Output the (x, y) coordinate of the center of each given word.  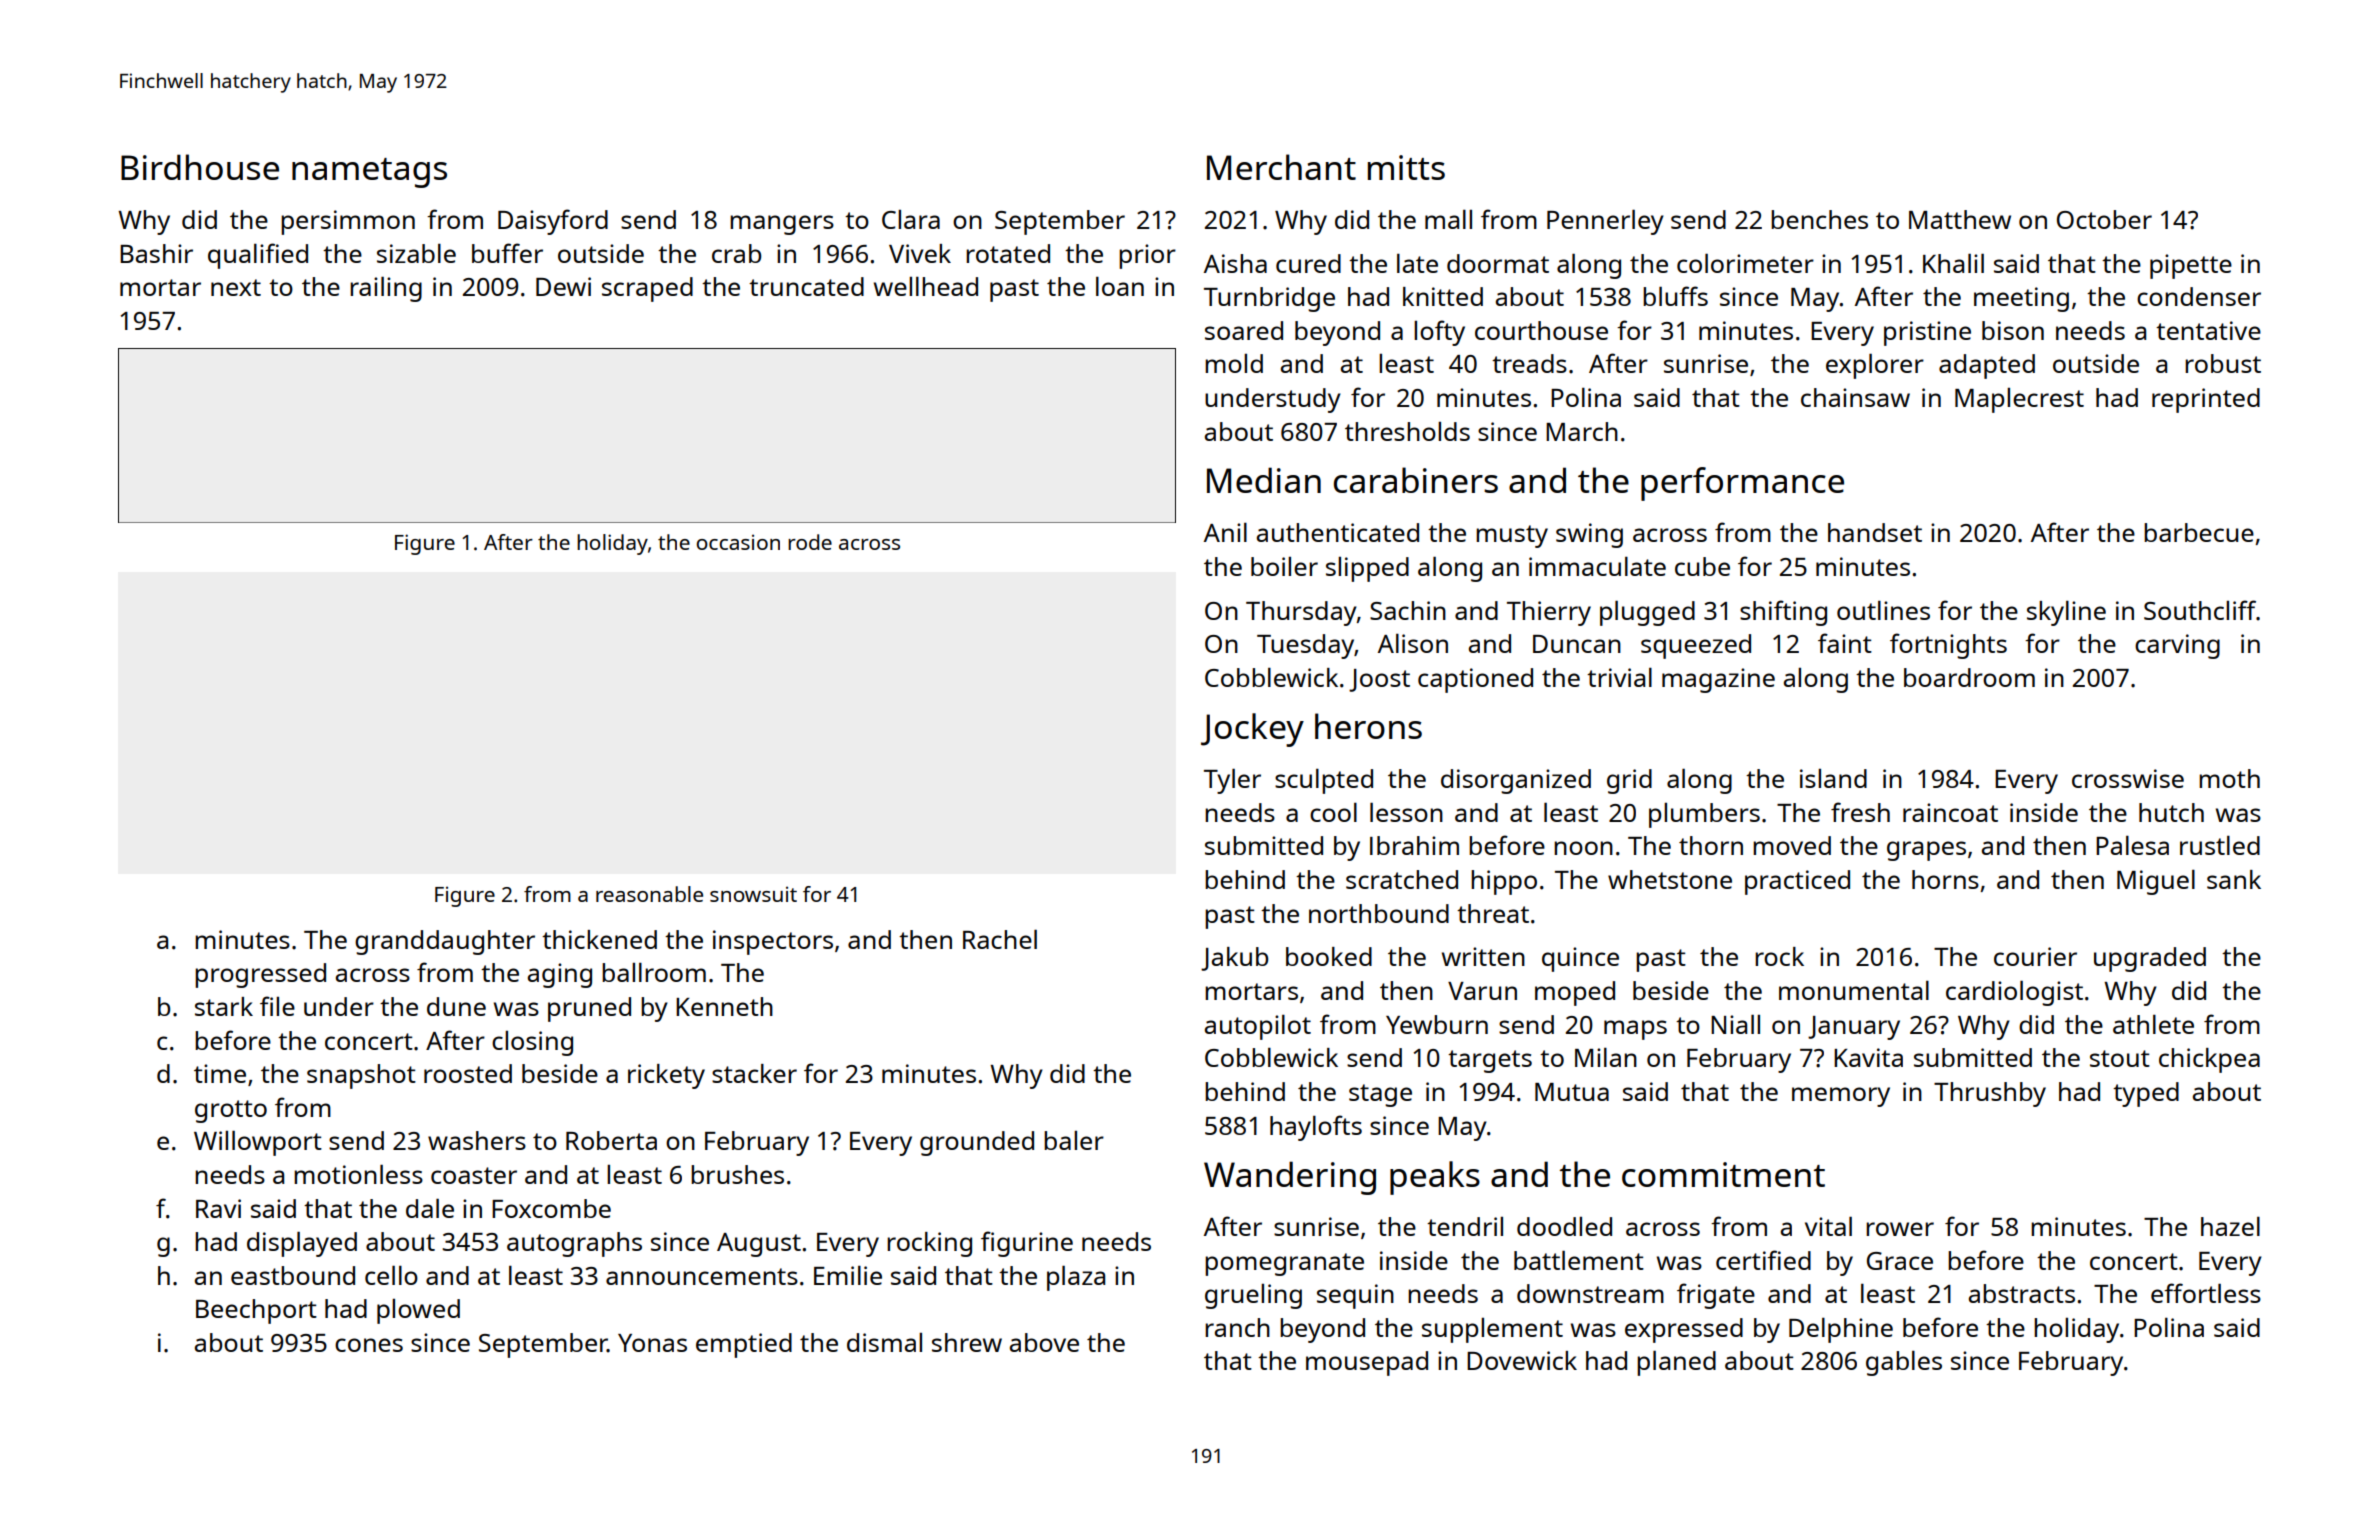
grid (1629, 781)
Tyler (1232, 781)
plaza (1076, 1278)
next (236, 287)
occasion (738, 542)
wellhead (926, 286)
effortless (2206, 1293)
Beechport (256, 1311)
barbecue (2199, 532)
